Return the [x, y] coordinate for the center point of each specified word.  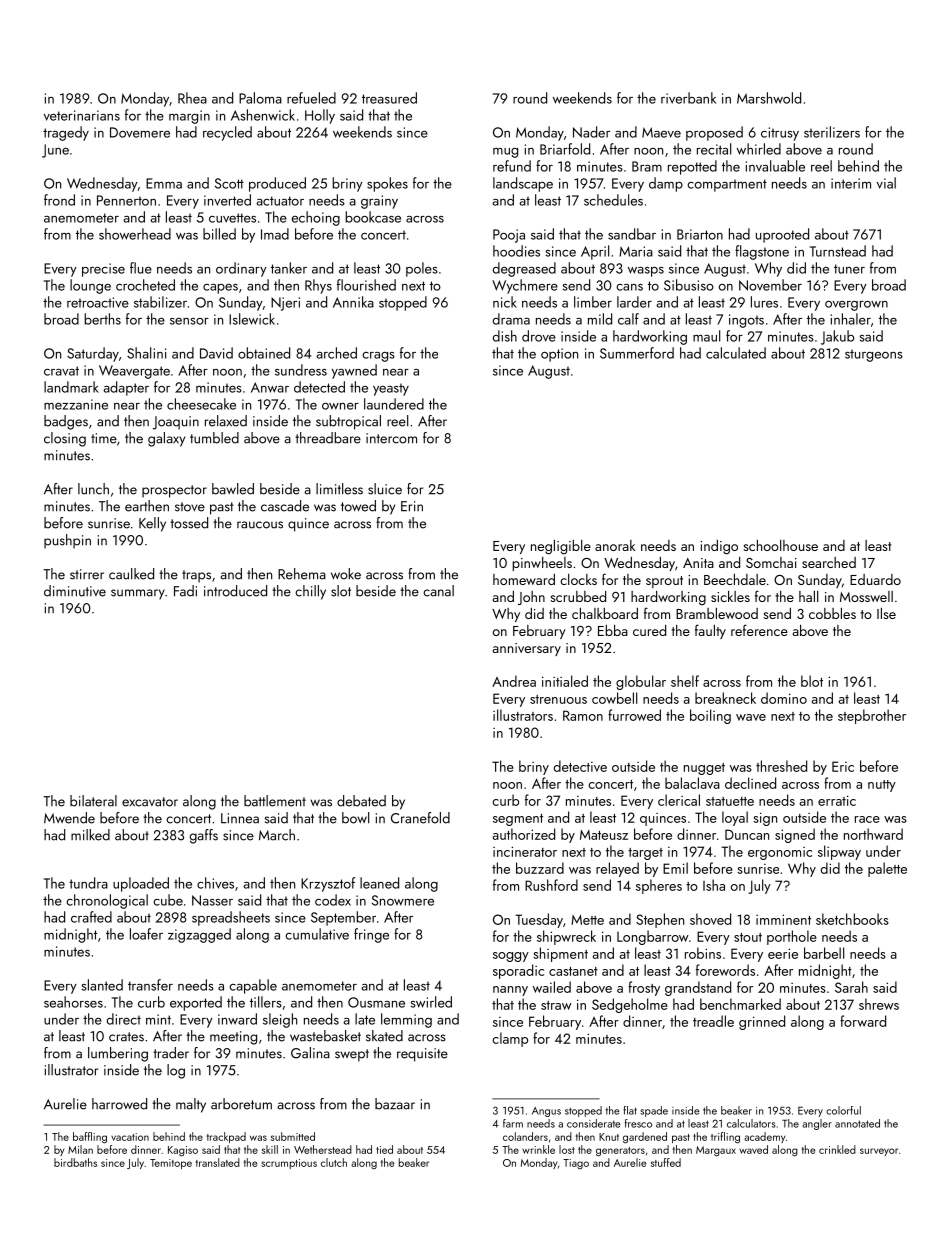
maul [706, 336]
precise [103, 270]
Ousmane [376, 1002]
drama [511, 319]
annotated [857, 1123]
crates [126, 1037]
